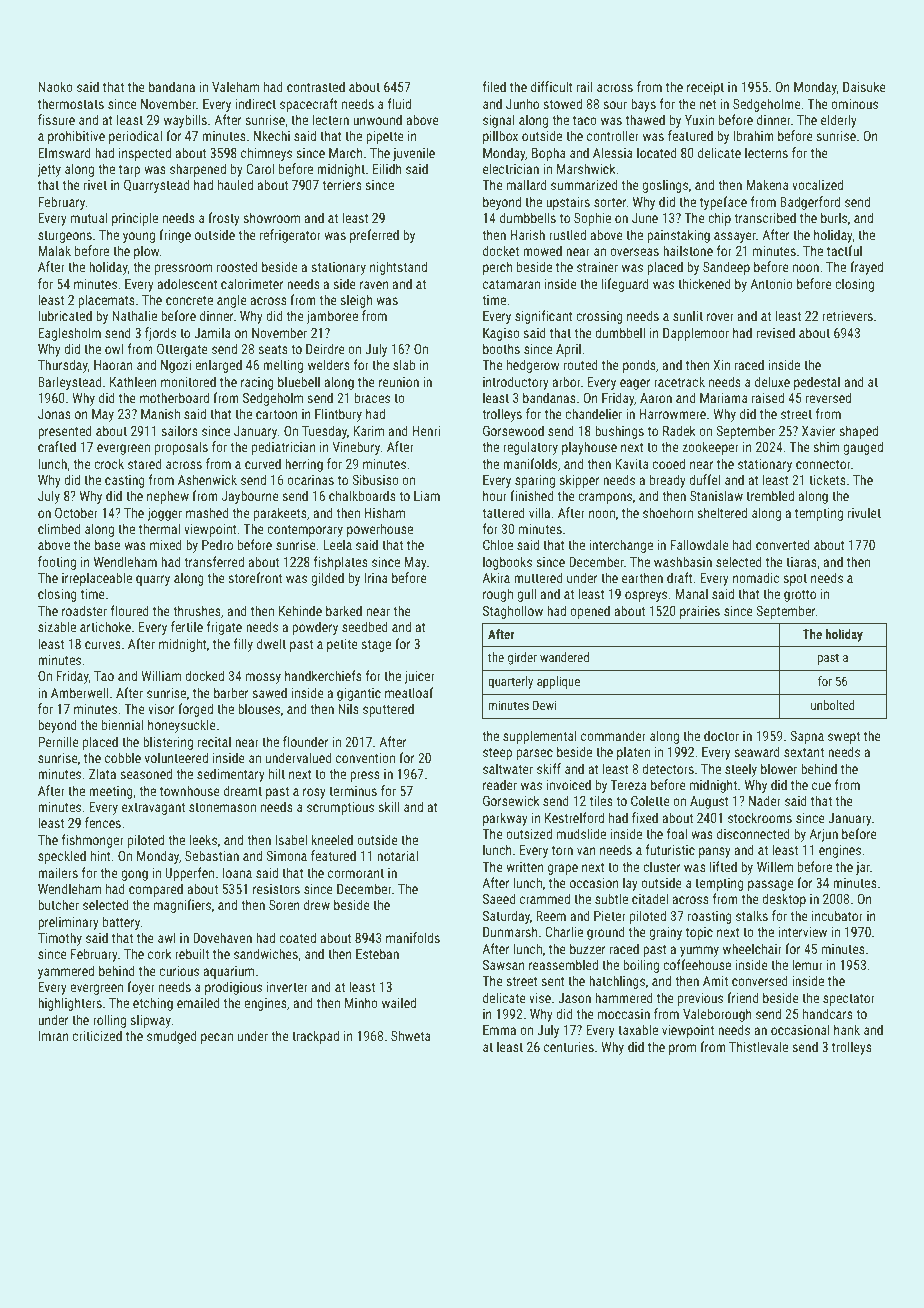 The height and width of the screenshot is (1308, 924). Describe the element at coordinates (710, 448) in the screenshot. I see `zookeeper` at that location.
